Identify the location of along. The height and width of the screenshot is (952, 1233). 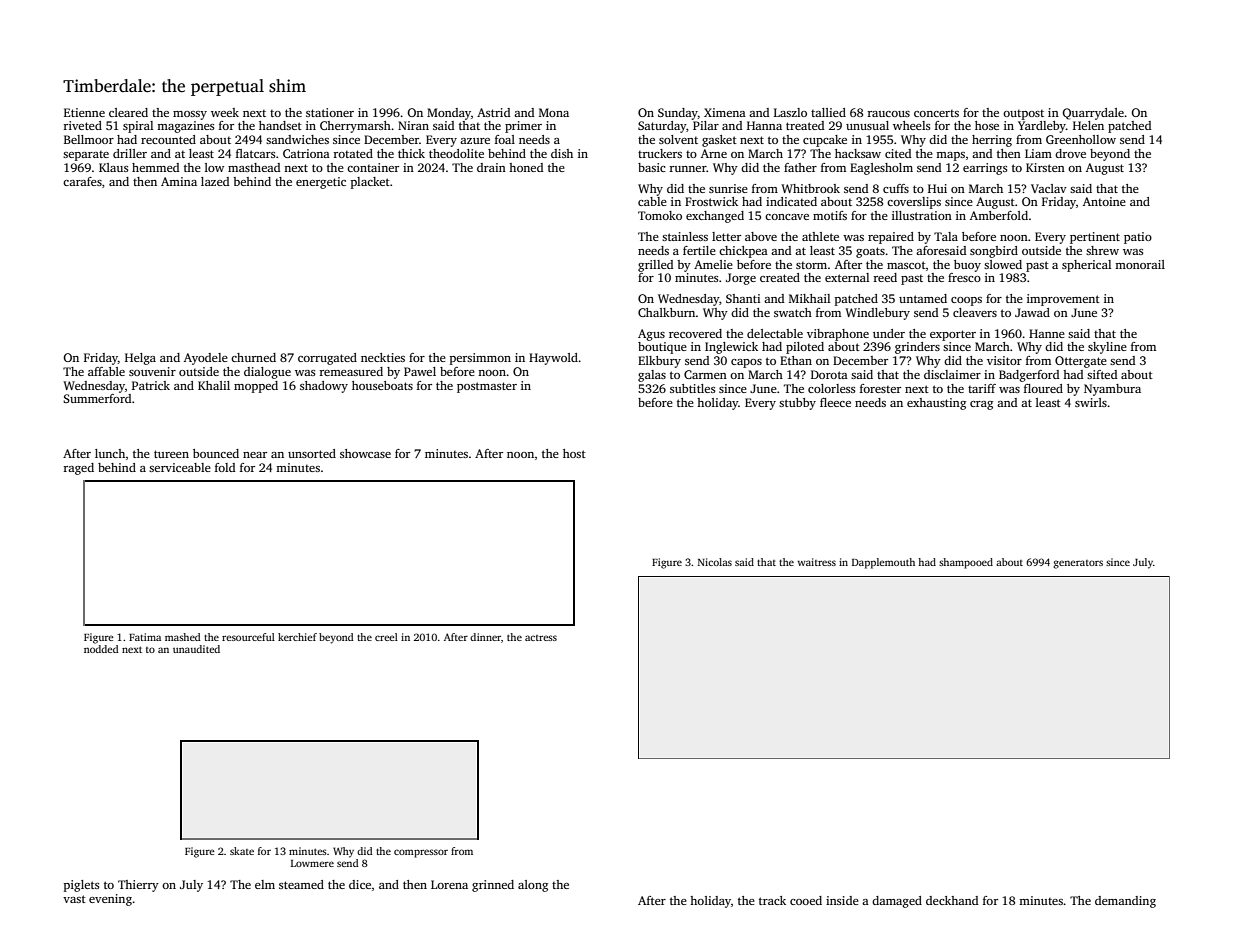
(533, 886).
